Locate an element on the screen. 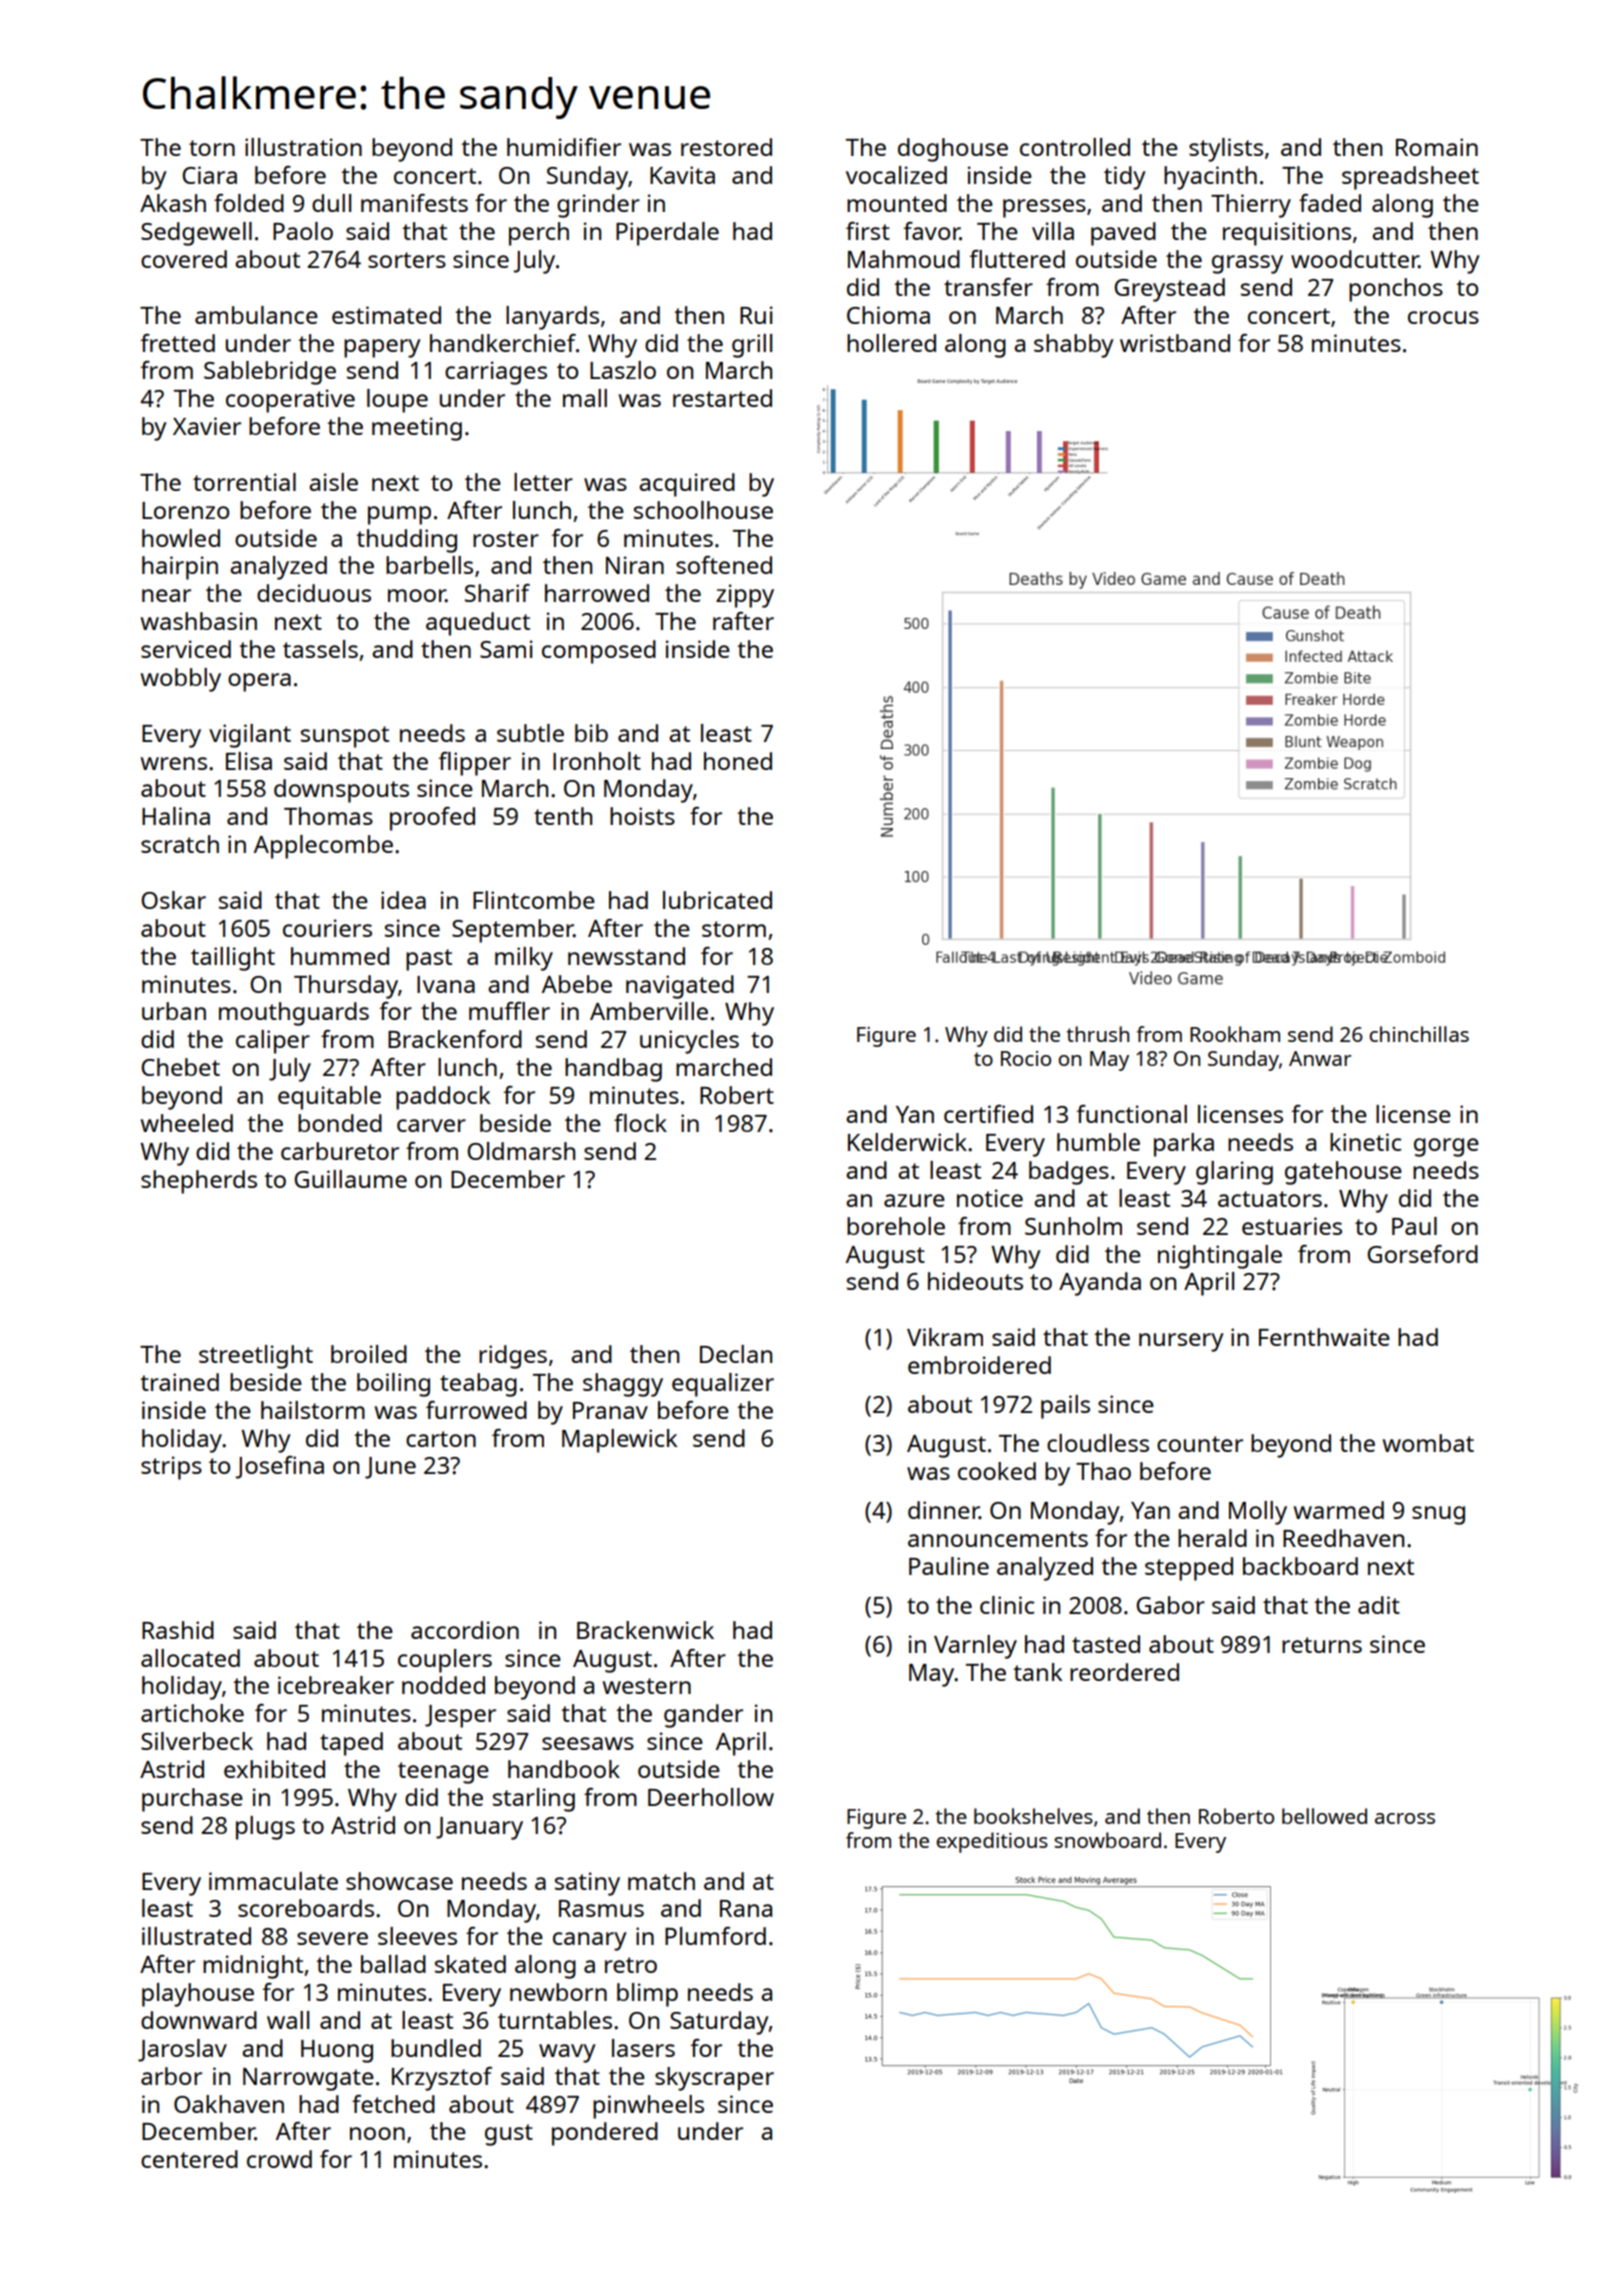 The height and width of the screenshot is (2292, 1620). humidifier is located at coordinates (564, 147).
